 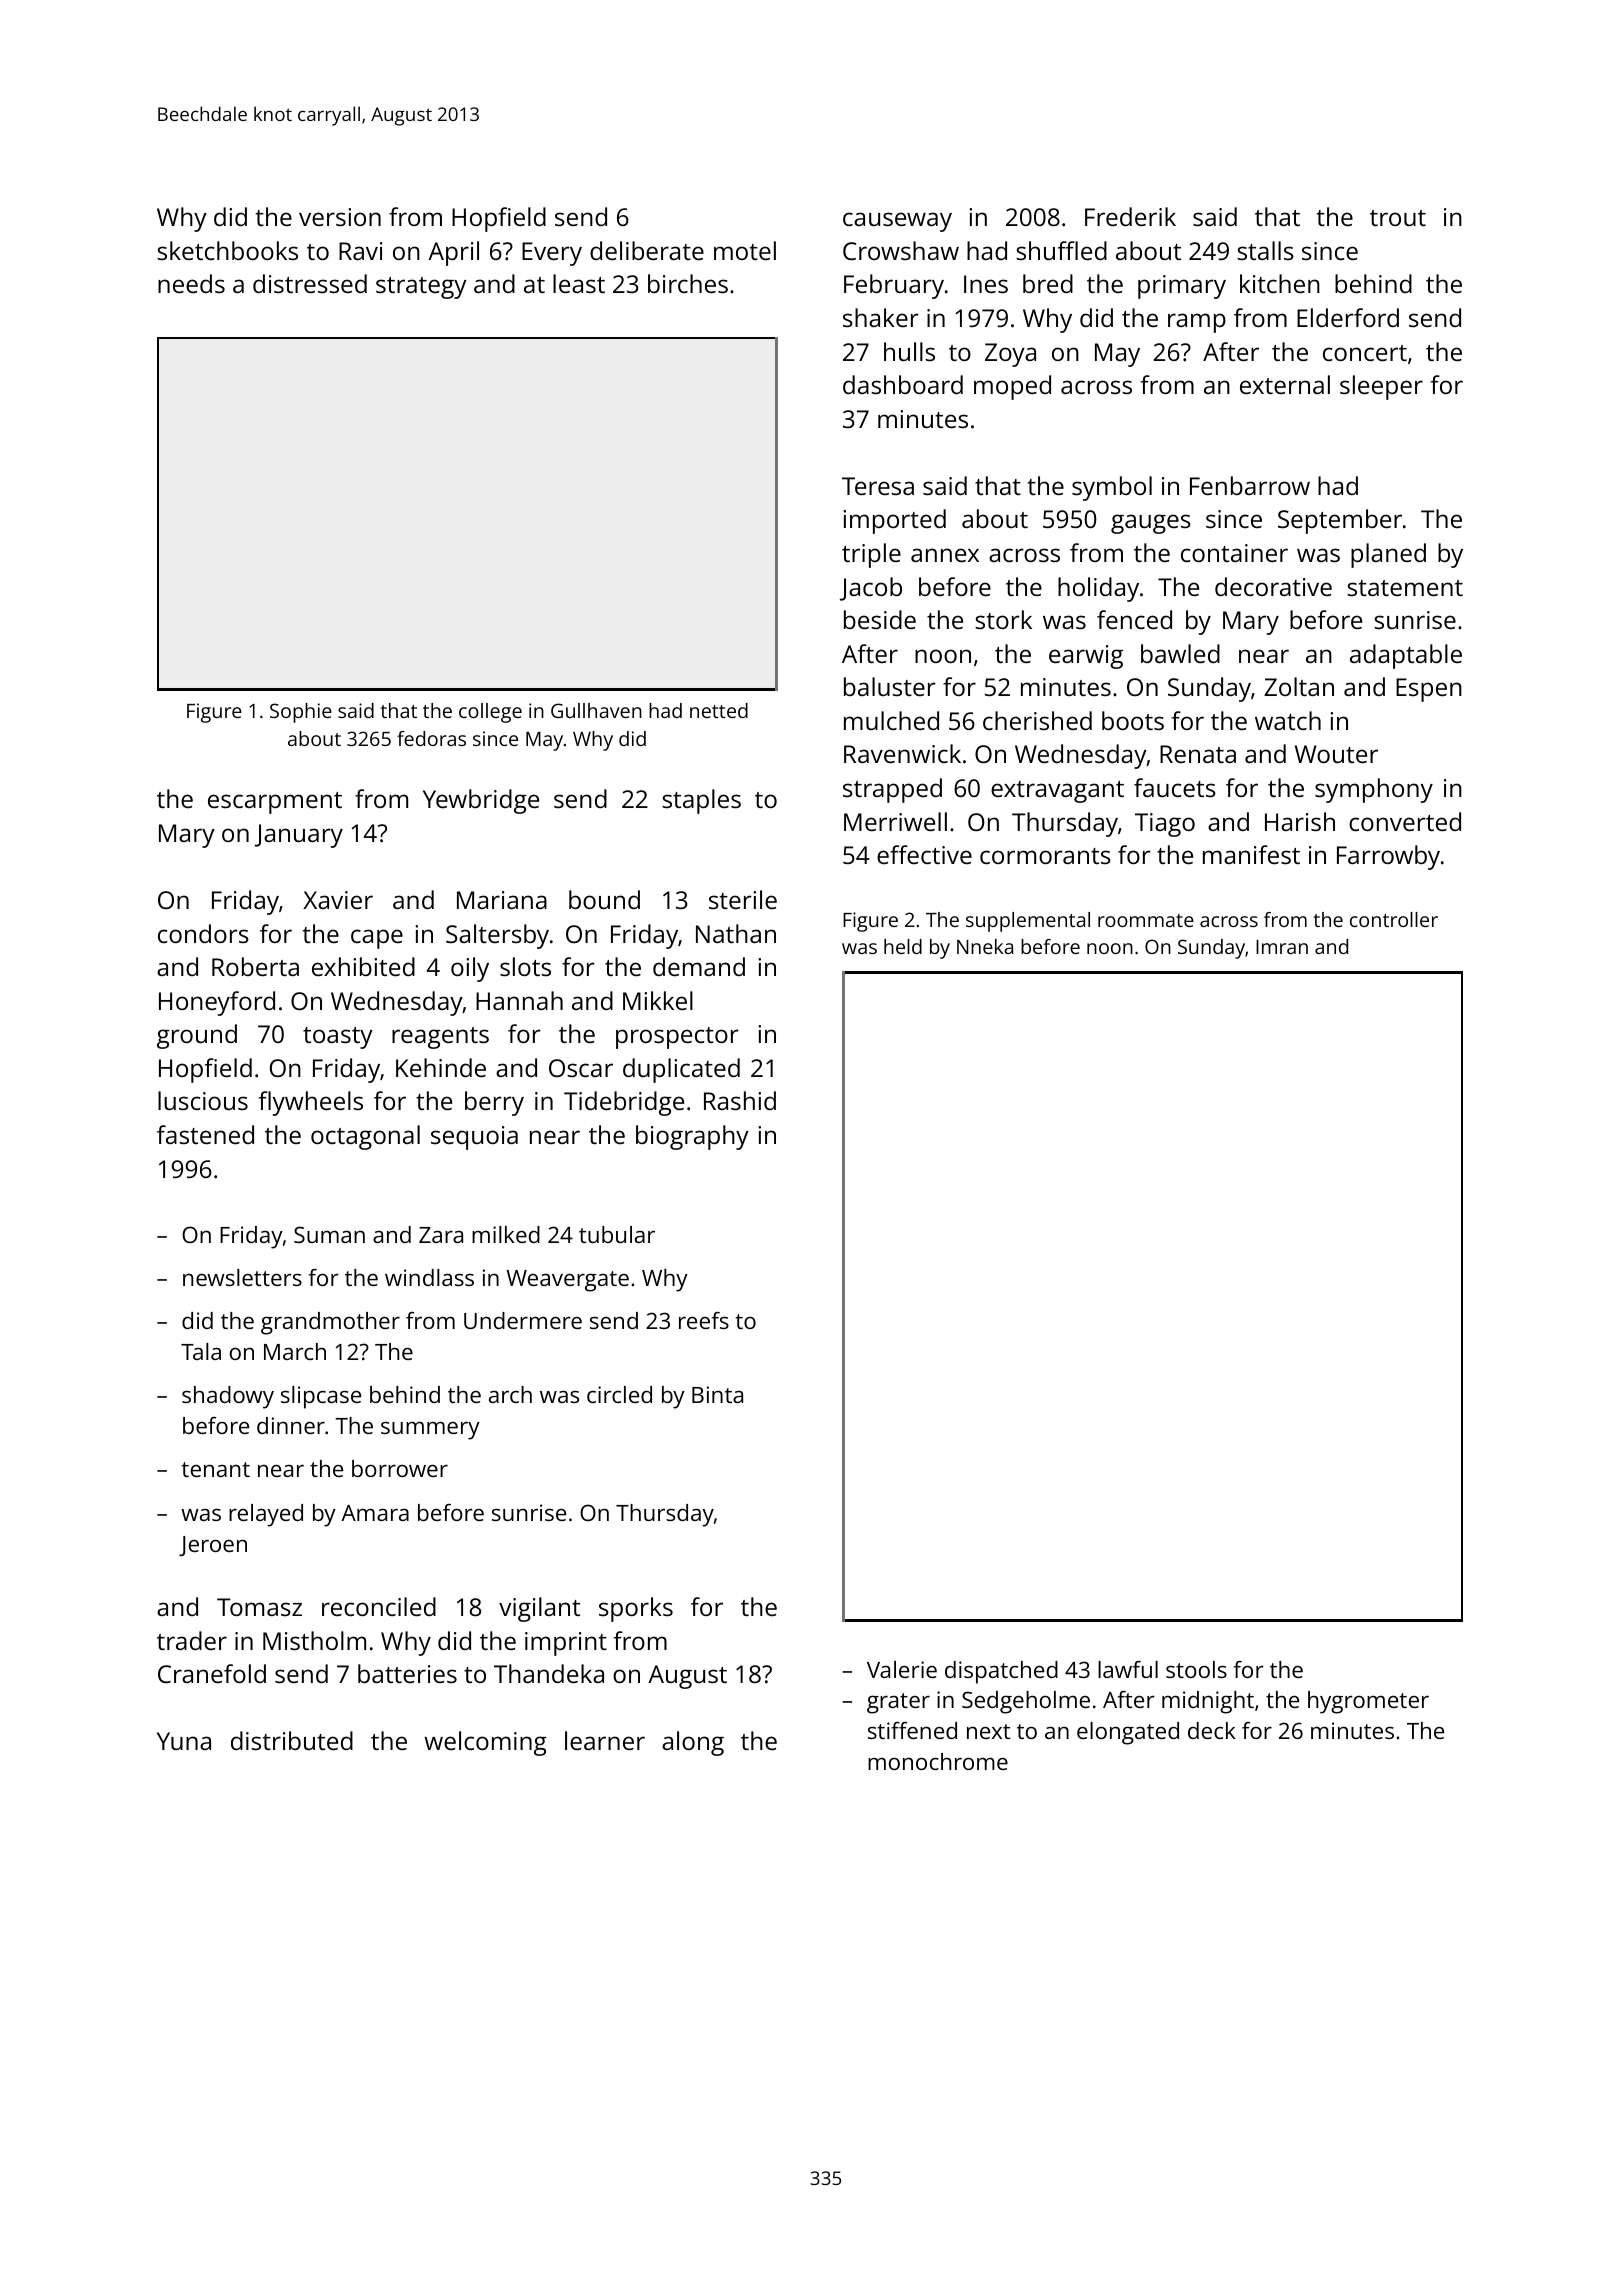 What do you see at coordinates (340, 217) in the page?
I see `version` at bounding box center [340, 217].
